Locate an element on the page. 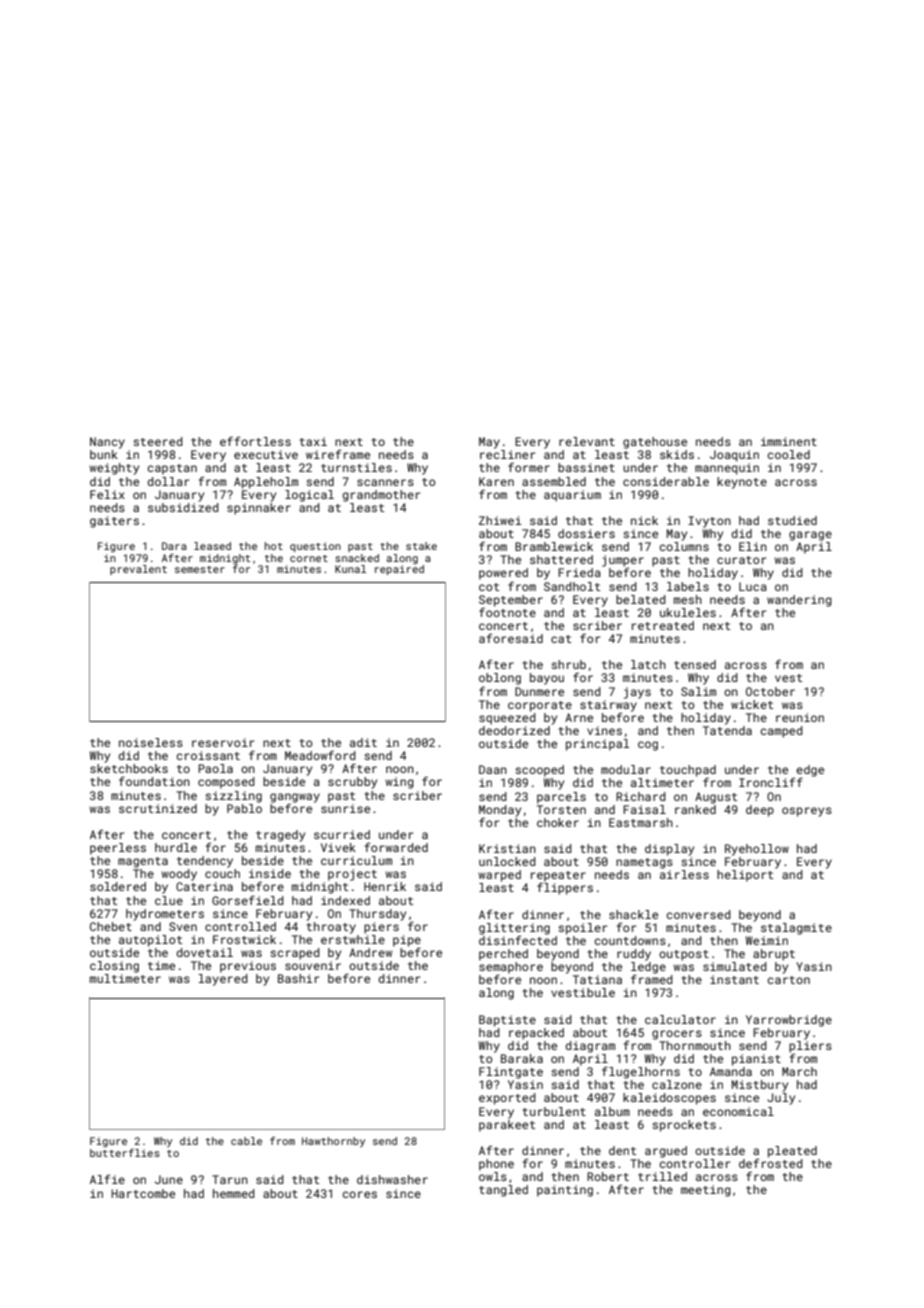  September is located at coordinates (511, 601).
